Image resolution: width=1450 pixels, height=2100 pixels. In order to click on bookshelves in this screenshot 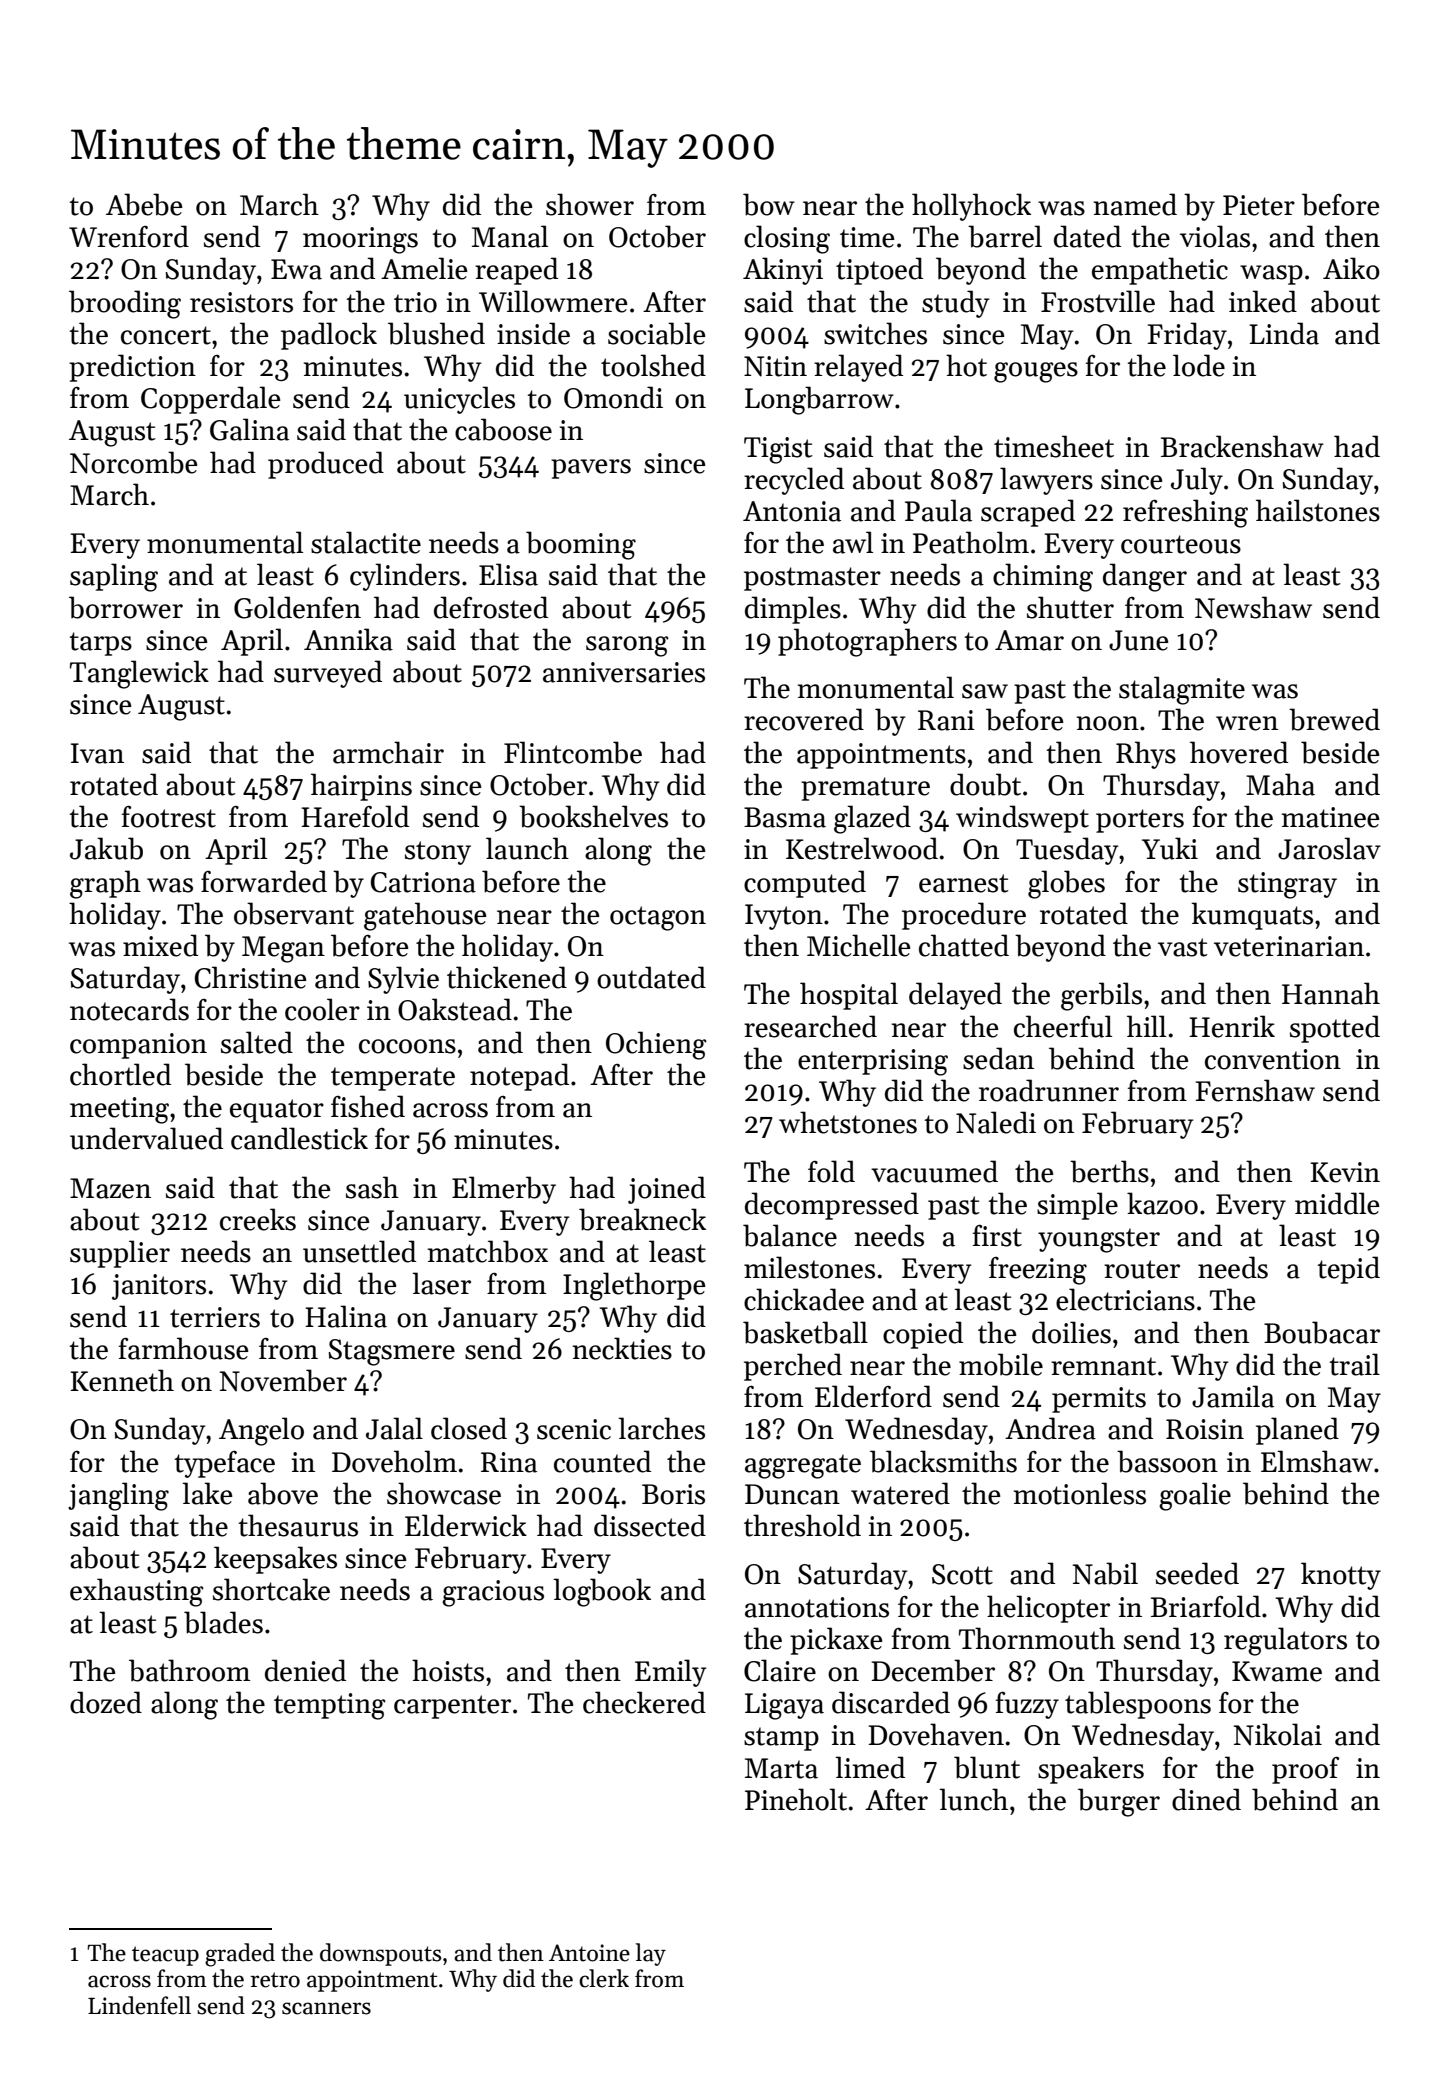, I will do `click(593, 816)`.
